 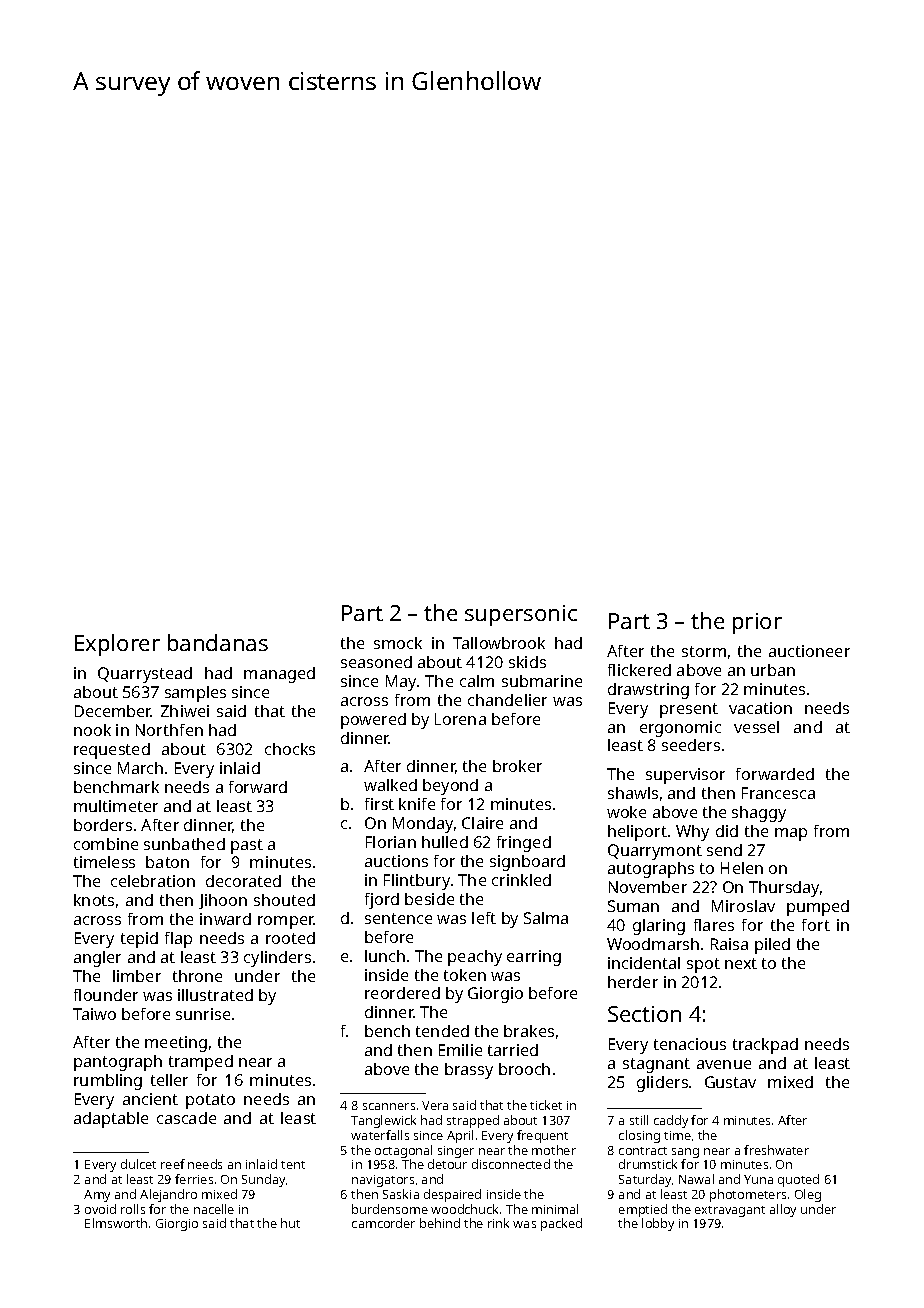 I want to click on earring, so click(x=534, y=958).
